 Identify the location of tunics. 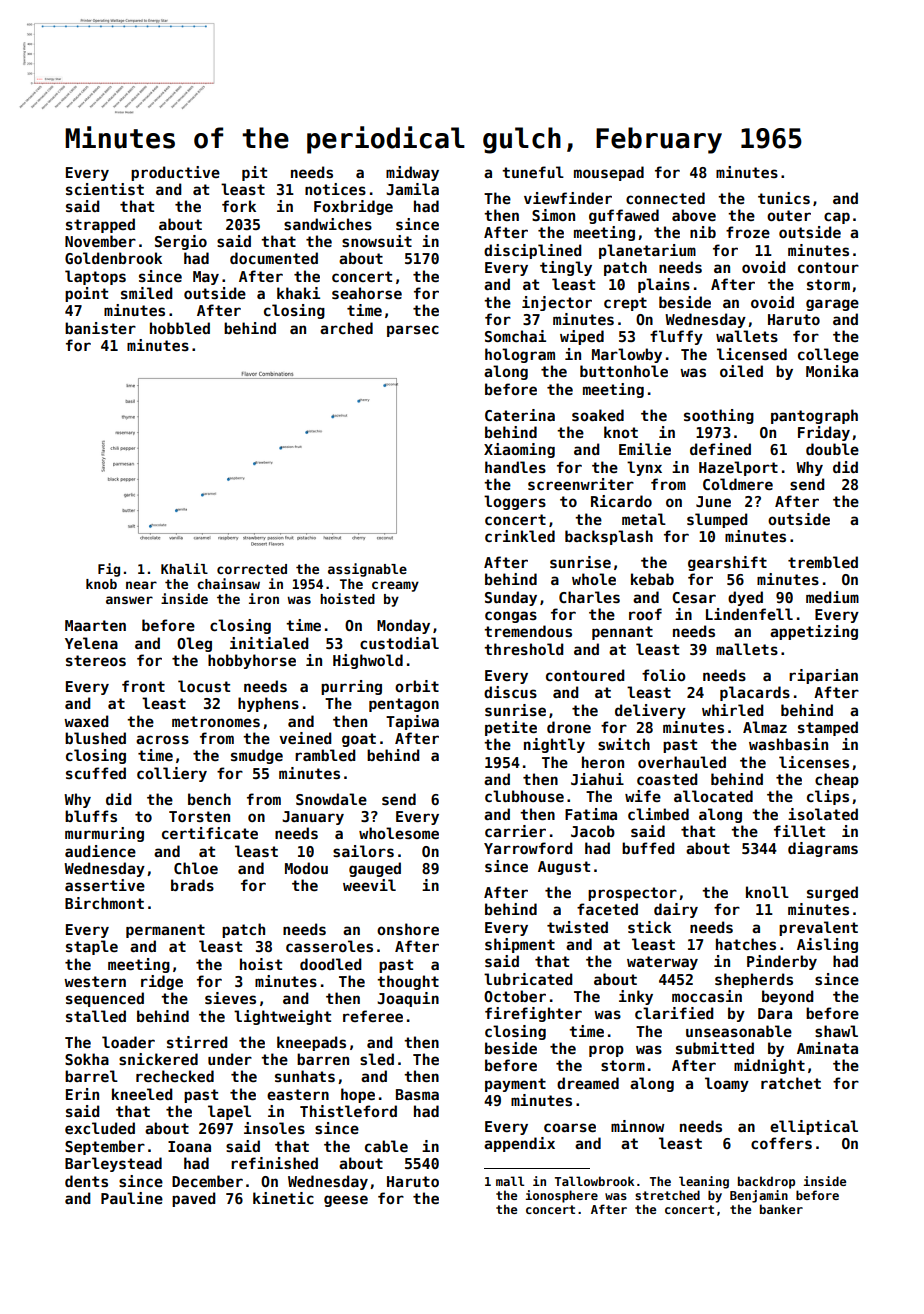
(784, 198).
